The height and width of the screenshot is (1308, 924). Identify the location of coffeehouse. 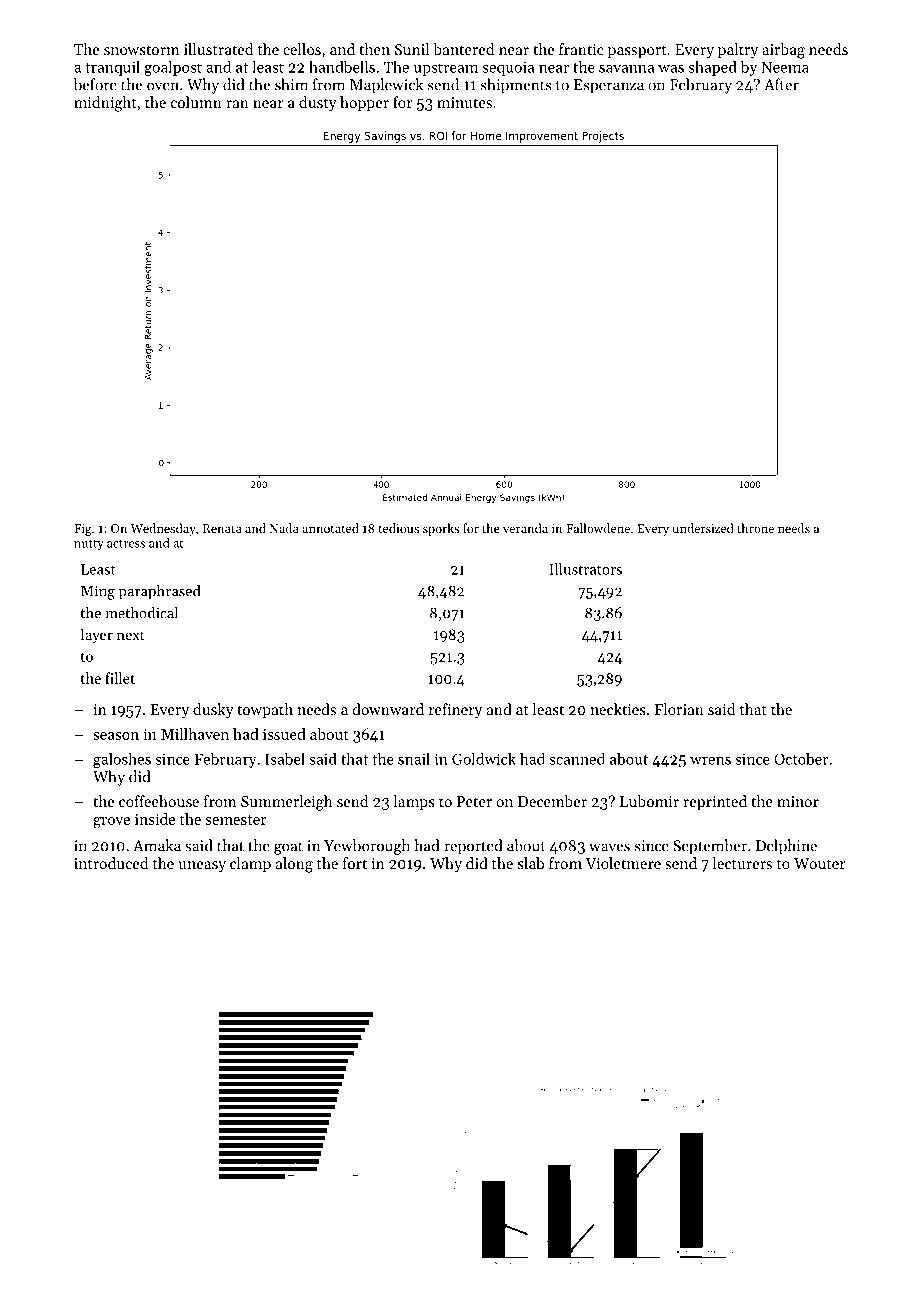
(159, 801).
